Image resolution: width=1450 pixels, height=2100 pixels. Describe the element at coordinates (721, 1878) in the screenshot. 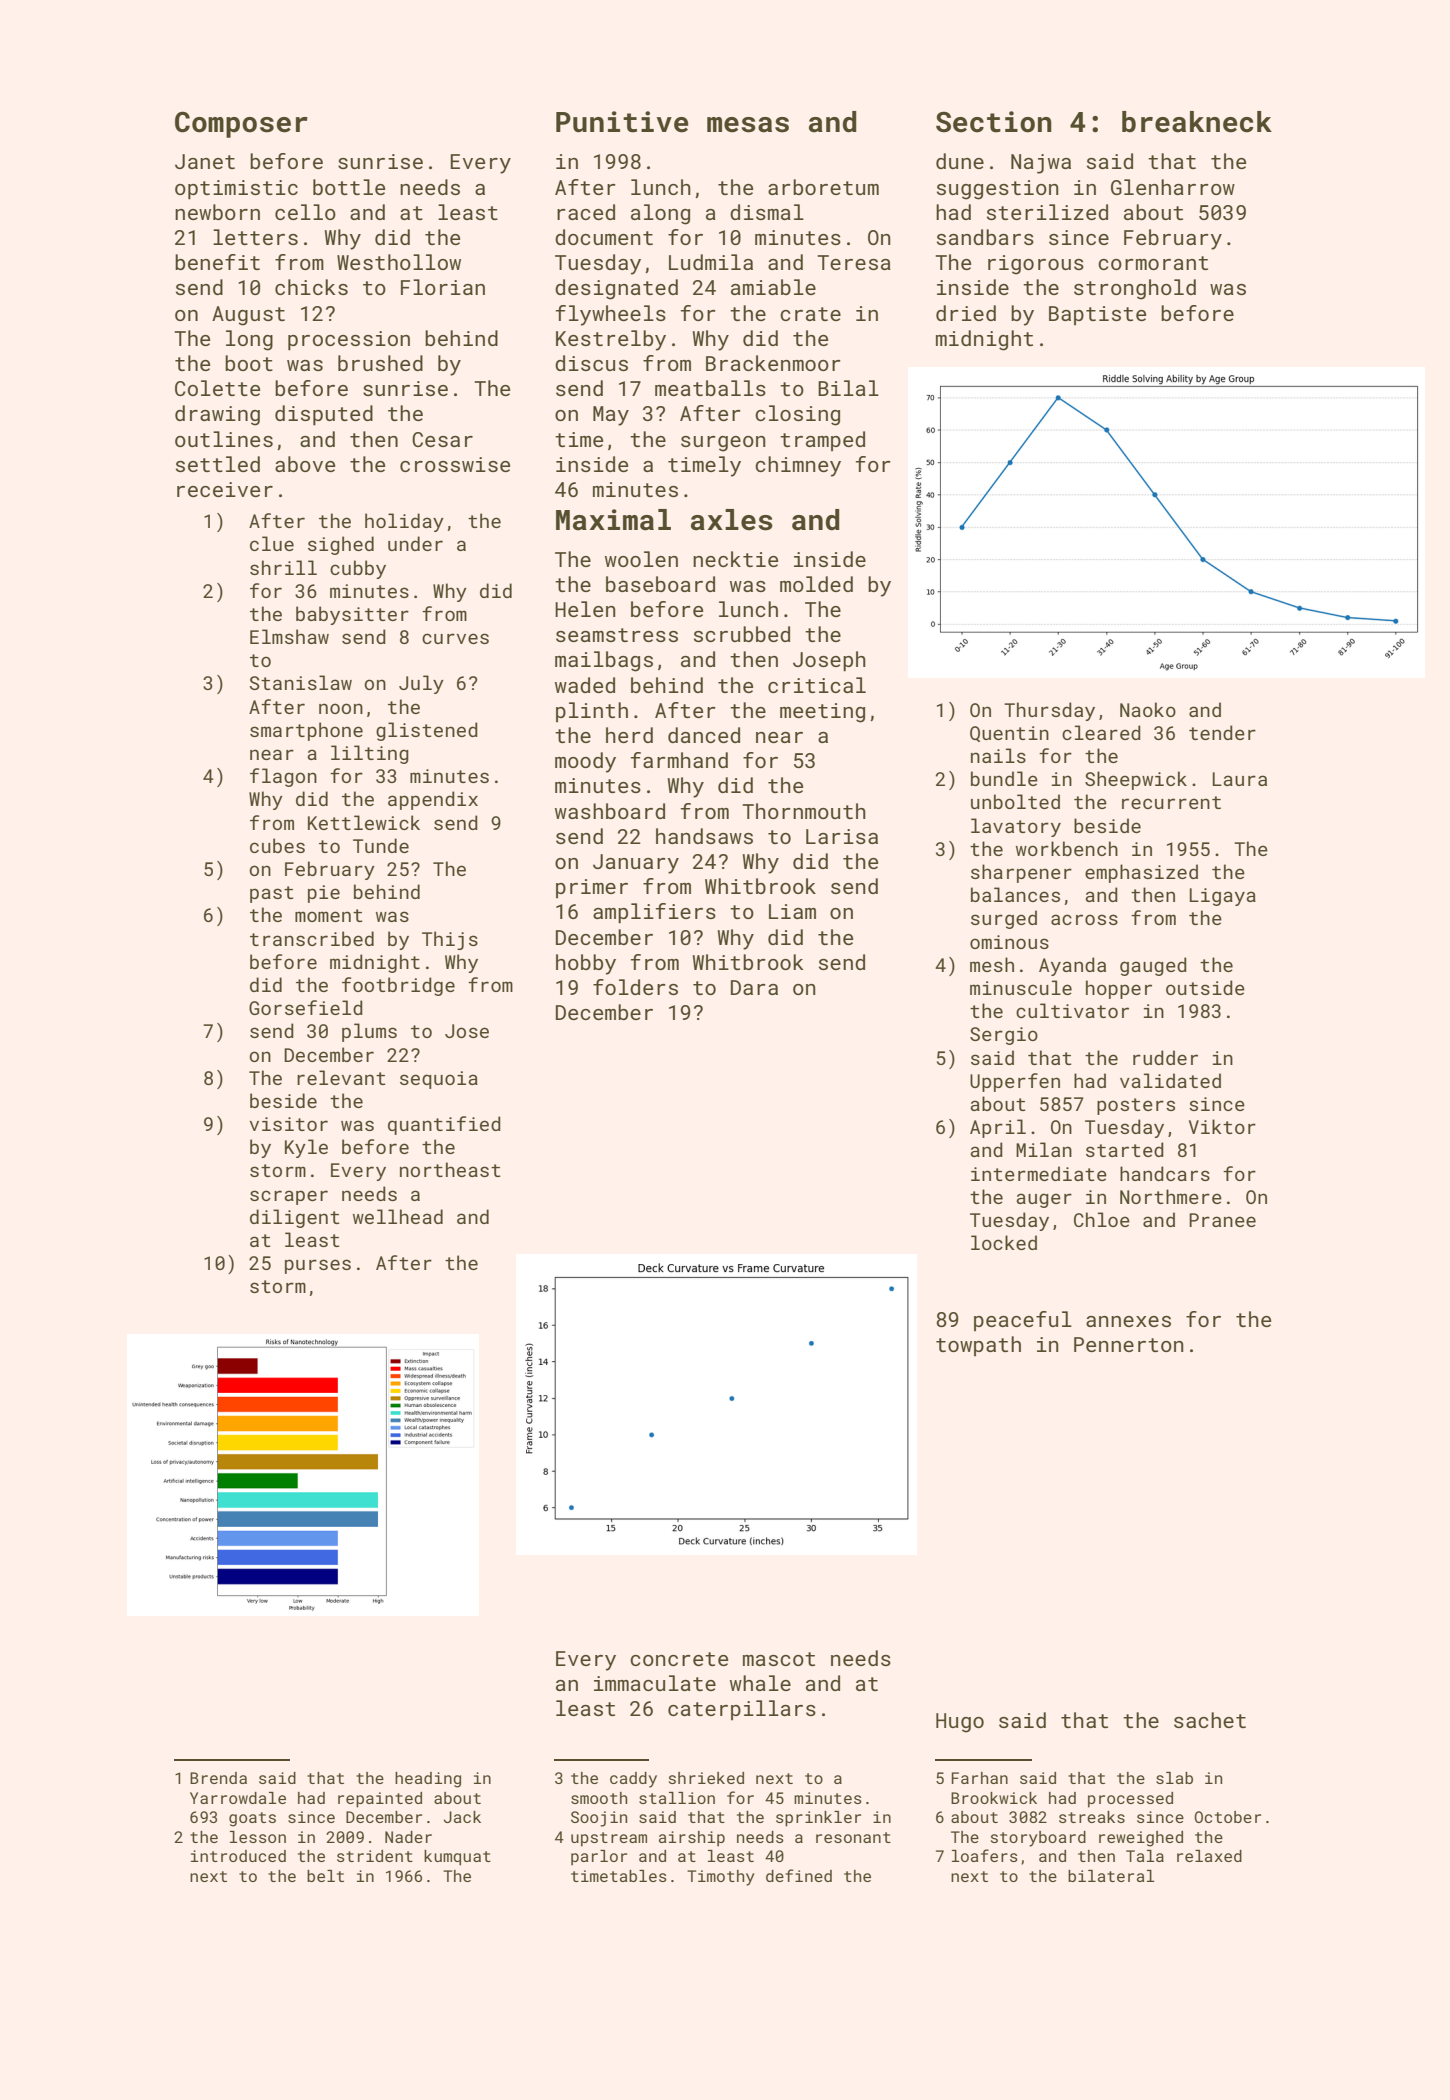

I see `Timothy` at that location.
